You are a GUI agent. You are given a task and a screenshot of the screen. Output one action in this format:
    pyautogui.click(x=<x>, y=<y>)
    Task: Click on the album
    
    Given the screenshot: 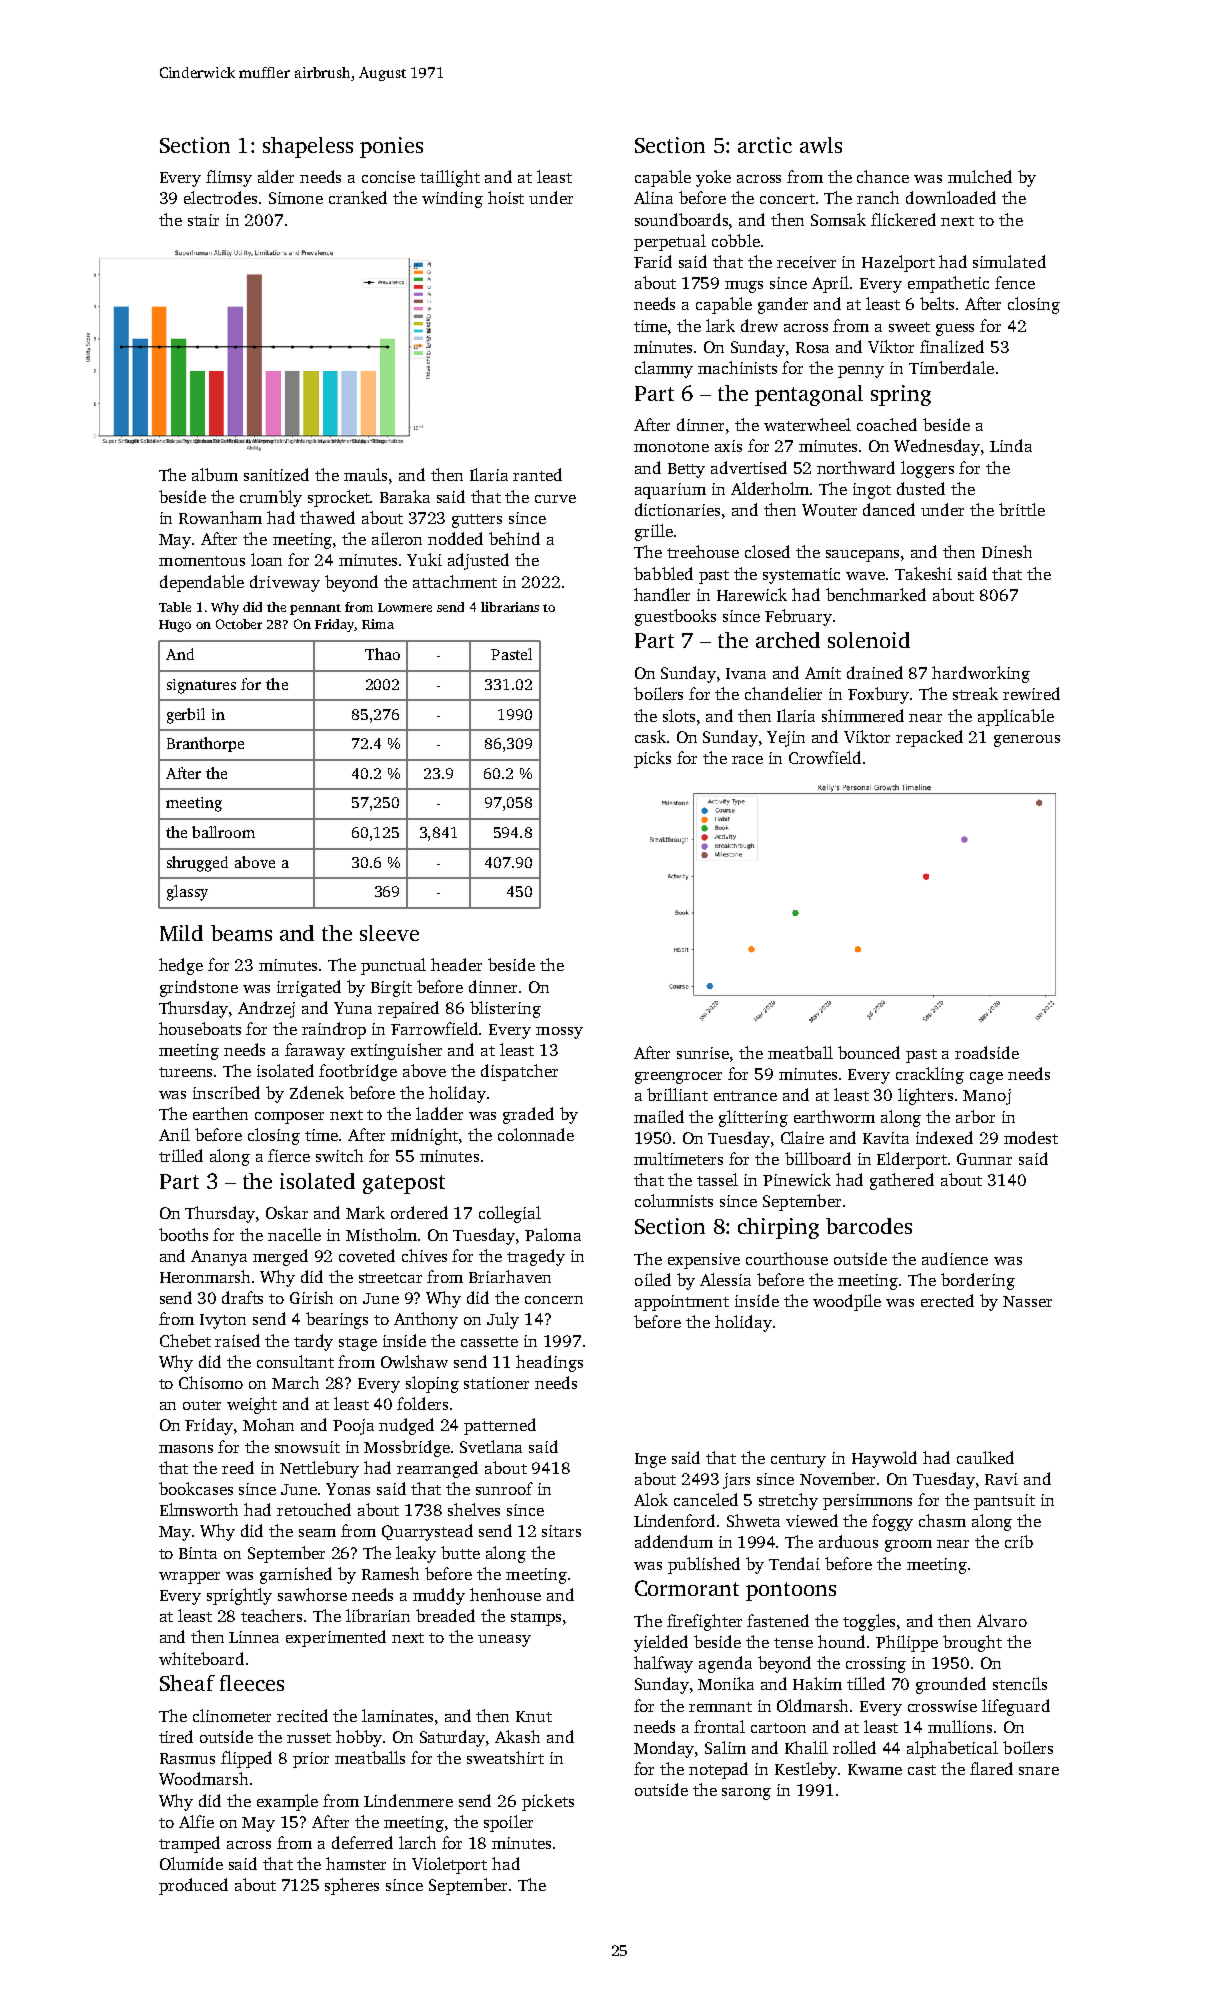 What is the action you would take?
    pyautogui.click(x=215, y=474)
